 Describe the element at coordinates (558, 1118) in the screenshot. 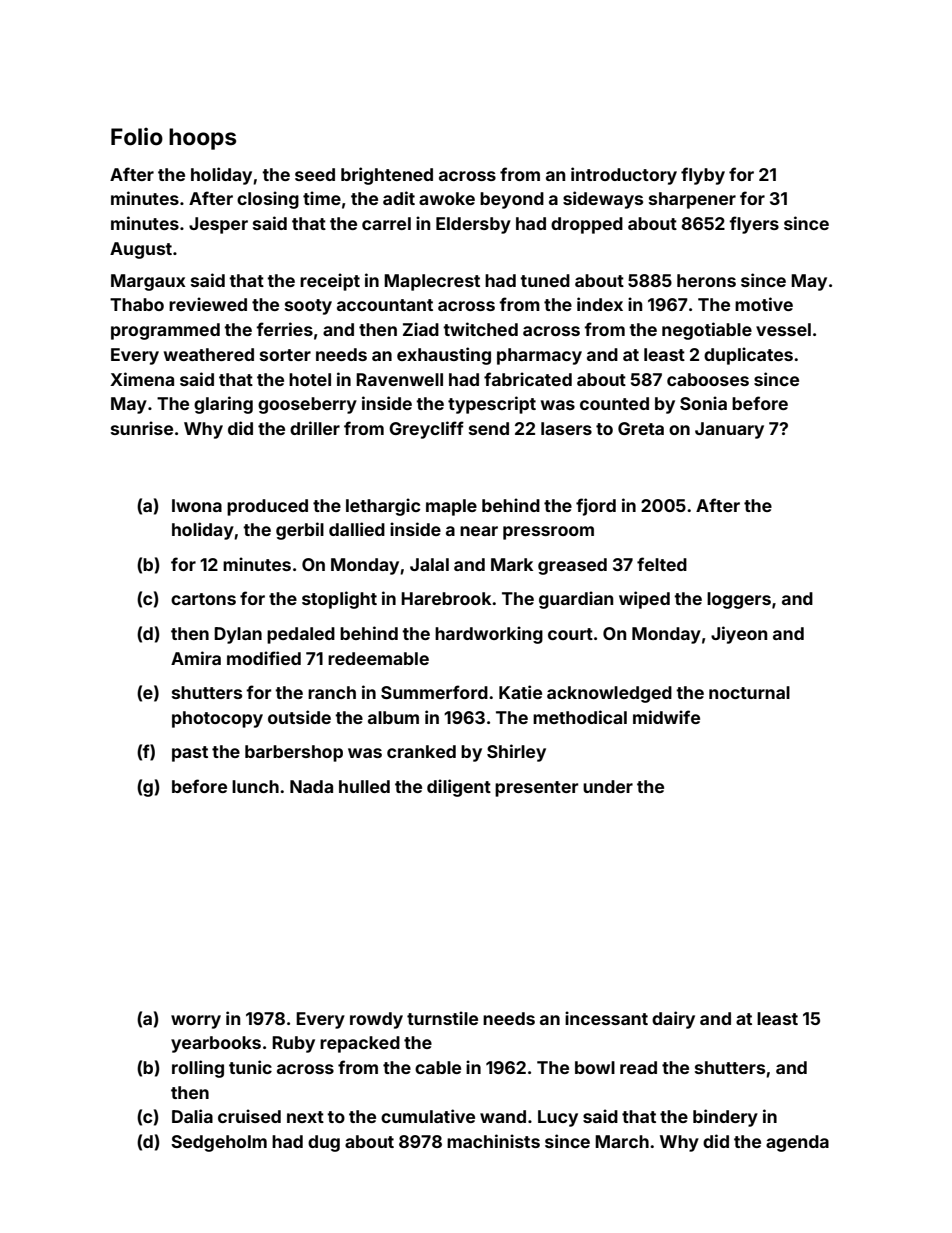

I see `Lucy` at that location.
